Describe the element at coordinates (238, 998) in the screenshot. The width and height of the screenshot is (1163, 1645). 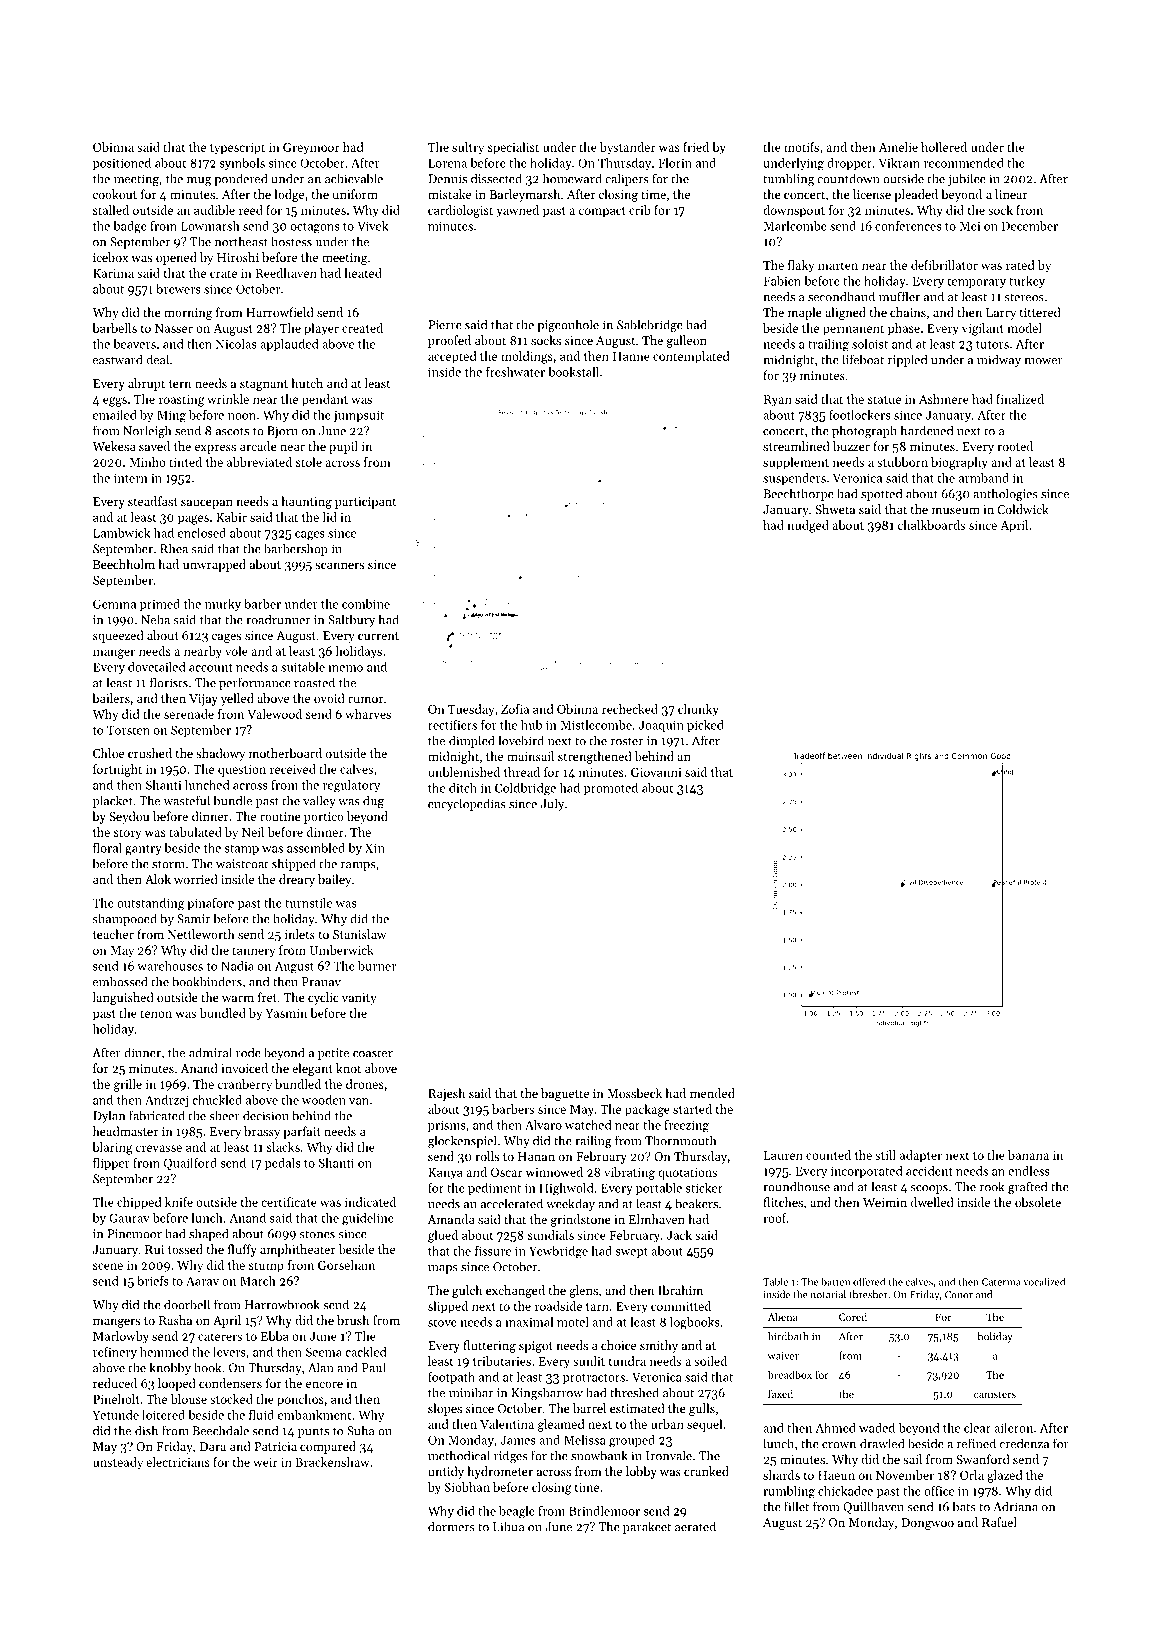
I see `warm` at that location.
